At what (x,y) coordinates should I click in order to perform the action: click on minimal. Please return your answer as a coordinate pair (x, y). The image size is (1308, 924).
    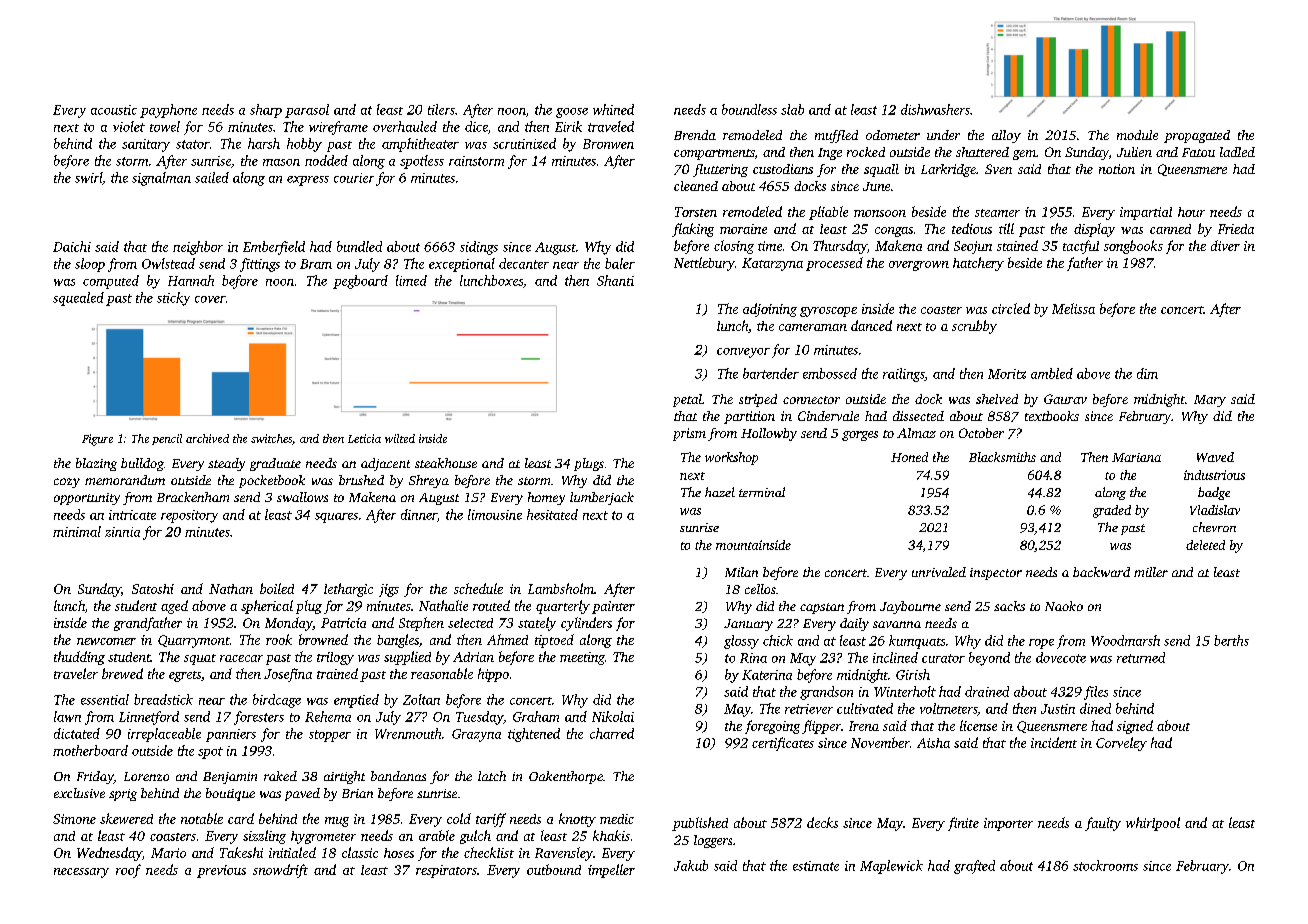
    Looking at the image, I should click on (77, 531).
